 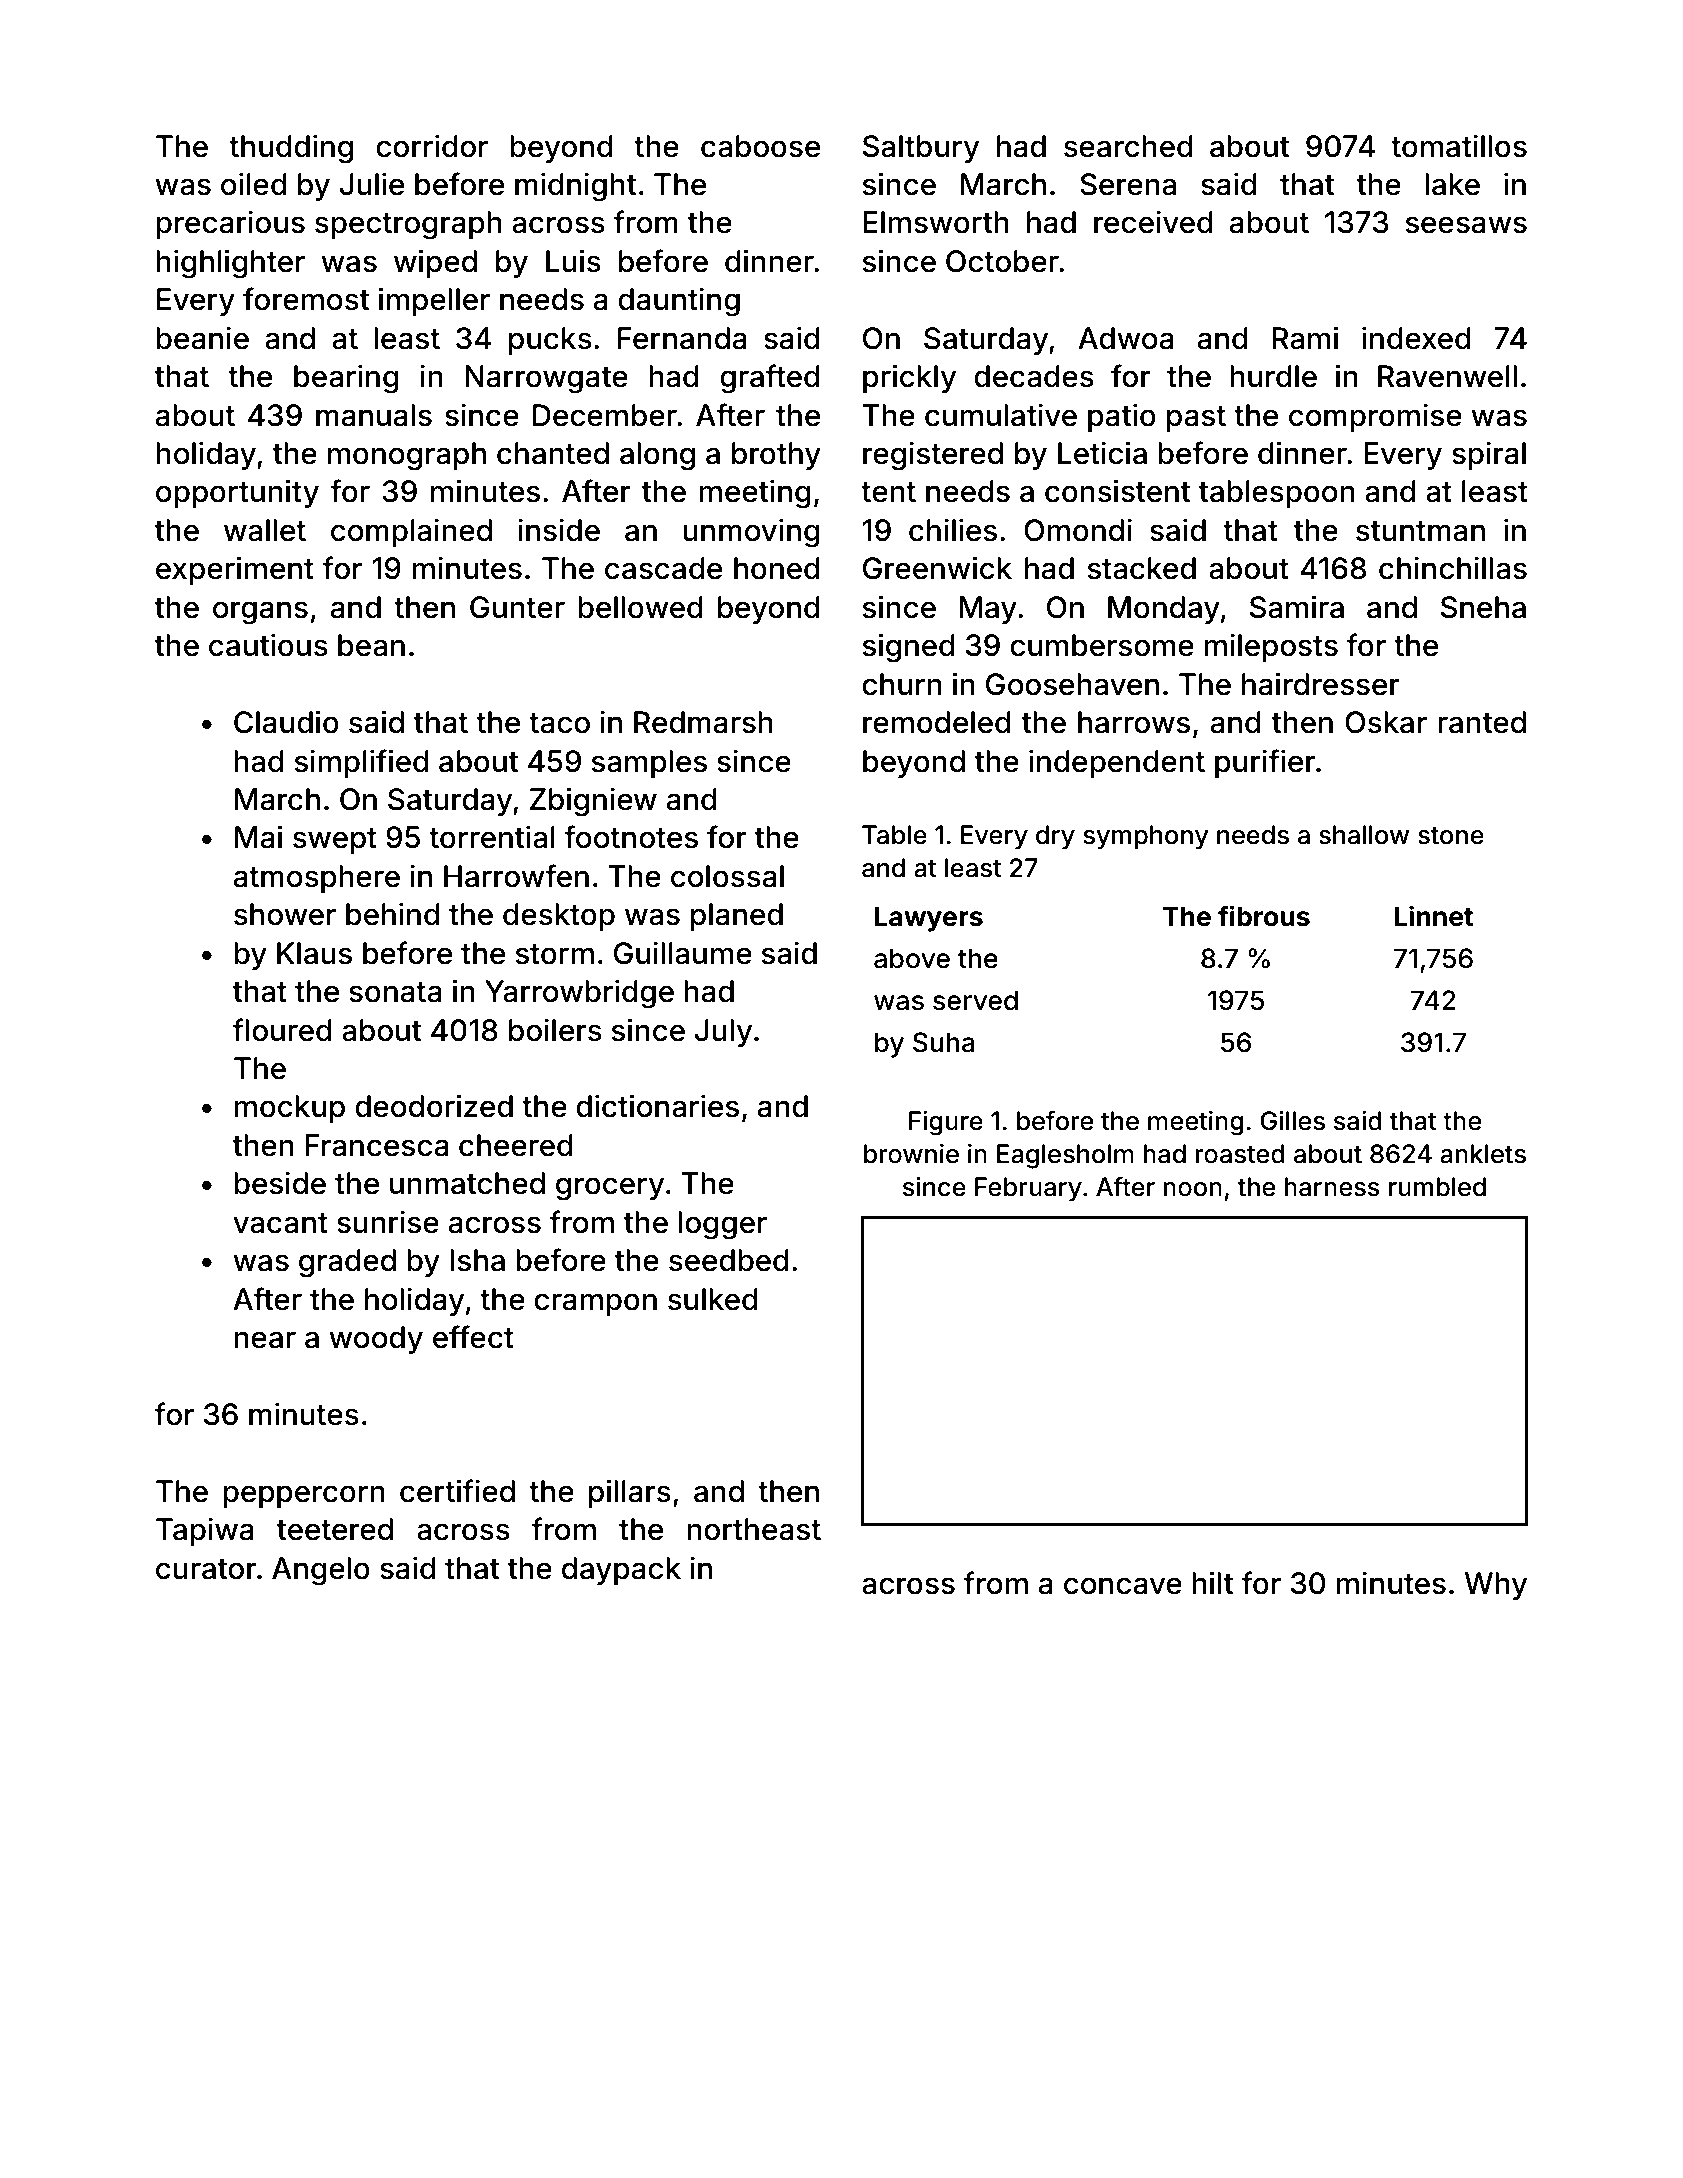 I want to click on daunting, so click(x=679, y=302).
